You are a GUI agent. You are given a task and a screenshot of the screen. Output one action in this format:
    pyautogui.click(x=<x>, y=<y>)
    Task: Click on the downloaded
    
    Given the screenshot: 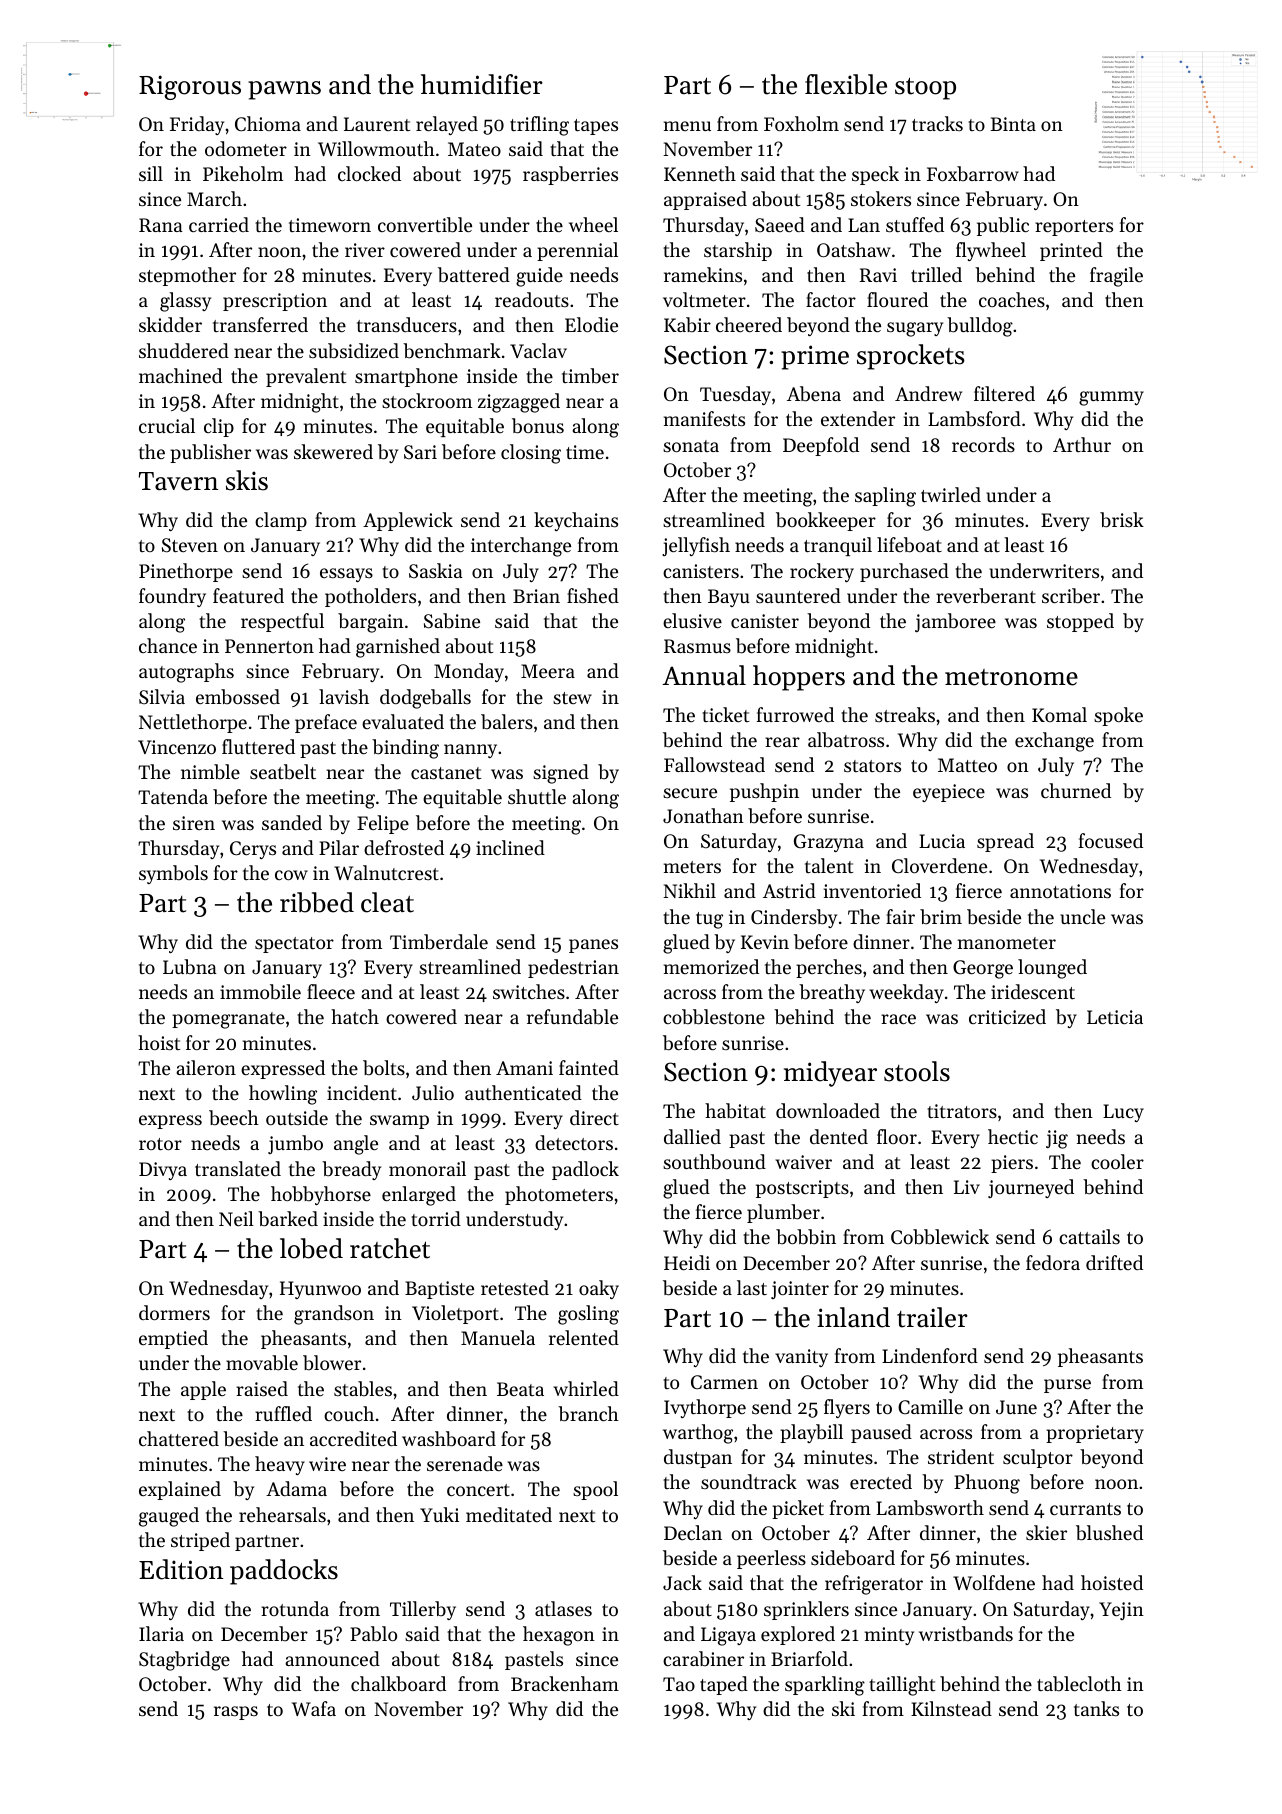 What is the action you would take?
    pyautogui.click(x=828, y=1110)
